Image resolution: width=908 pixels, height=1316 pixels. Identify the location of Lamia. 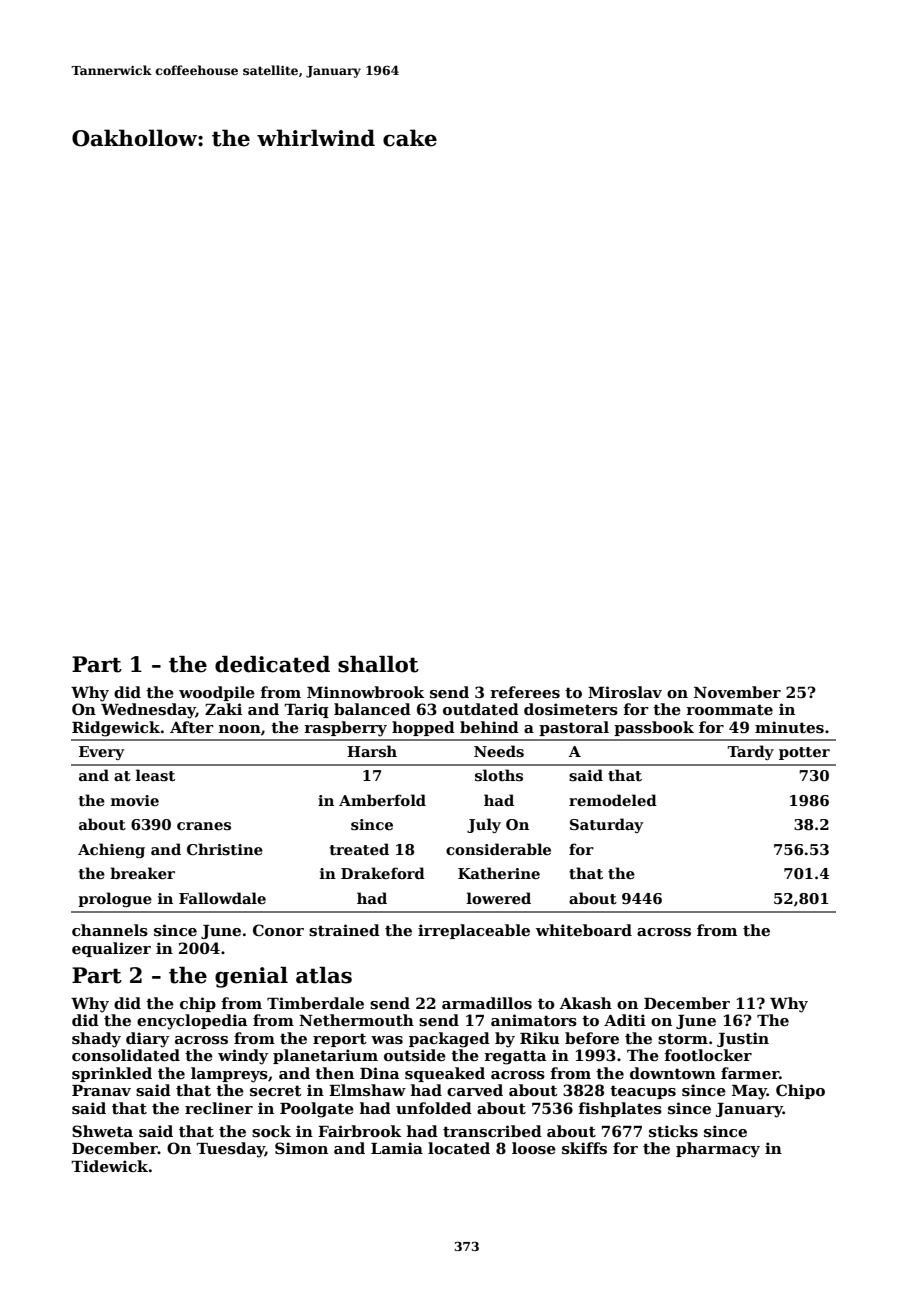
(397, 1148).
